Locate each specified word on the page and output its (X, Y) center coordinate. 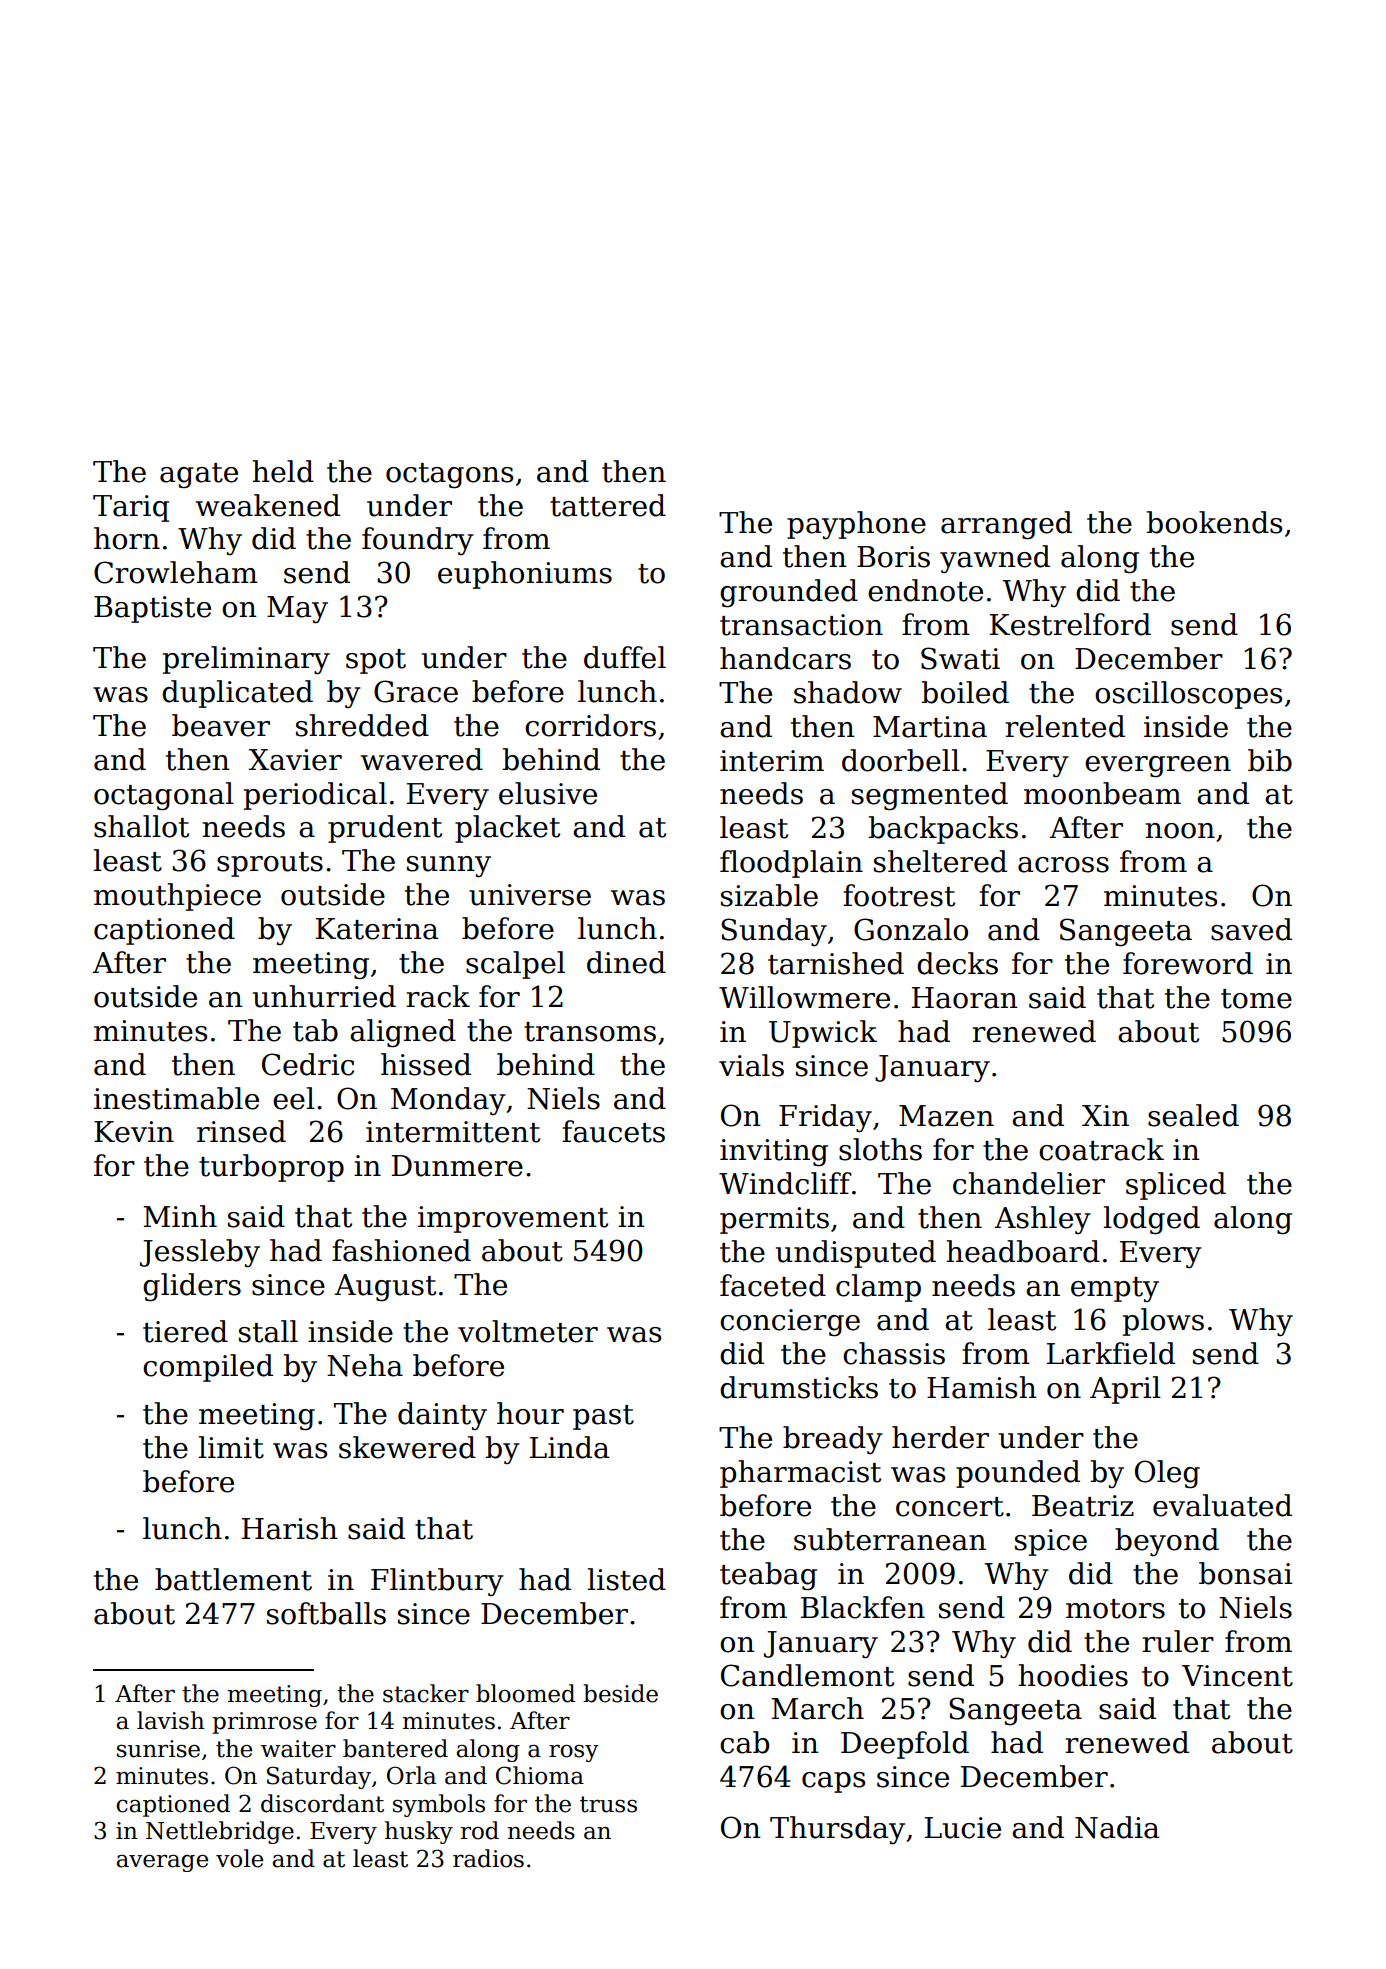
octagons (449, 476)
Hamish (982, 1387)
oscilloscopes (1188, 695)
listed (626, 1579)
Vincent (1237, 1676)
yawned (995, 559)
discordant (322, 1803)
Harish (290, 1528)
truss (608, 1804)
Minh (180, 1216)
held (283, 471)
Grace (416, 691)
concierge (790, 1323)
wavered (422, 759)
